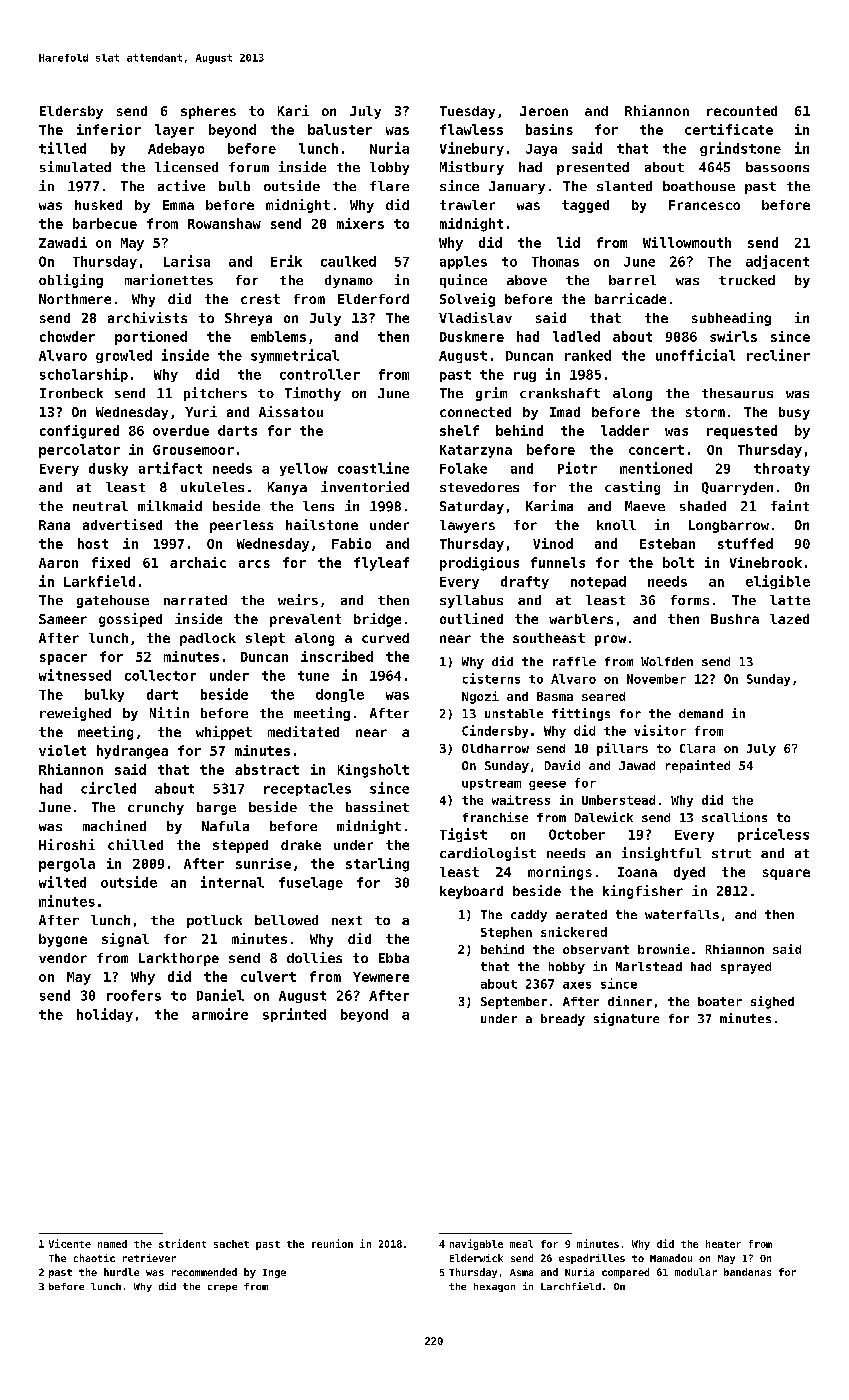 Image resolution: width=849 pixels, height=1400 pixels. Describe the element at coordinates (742, 111) in the image. I see `recounted` at that location.
